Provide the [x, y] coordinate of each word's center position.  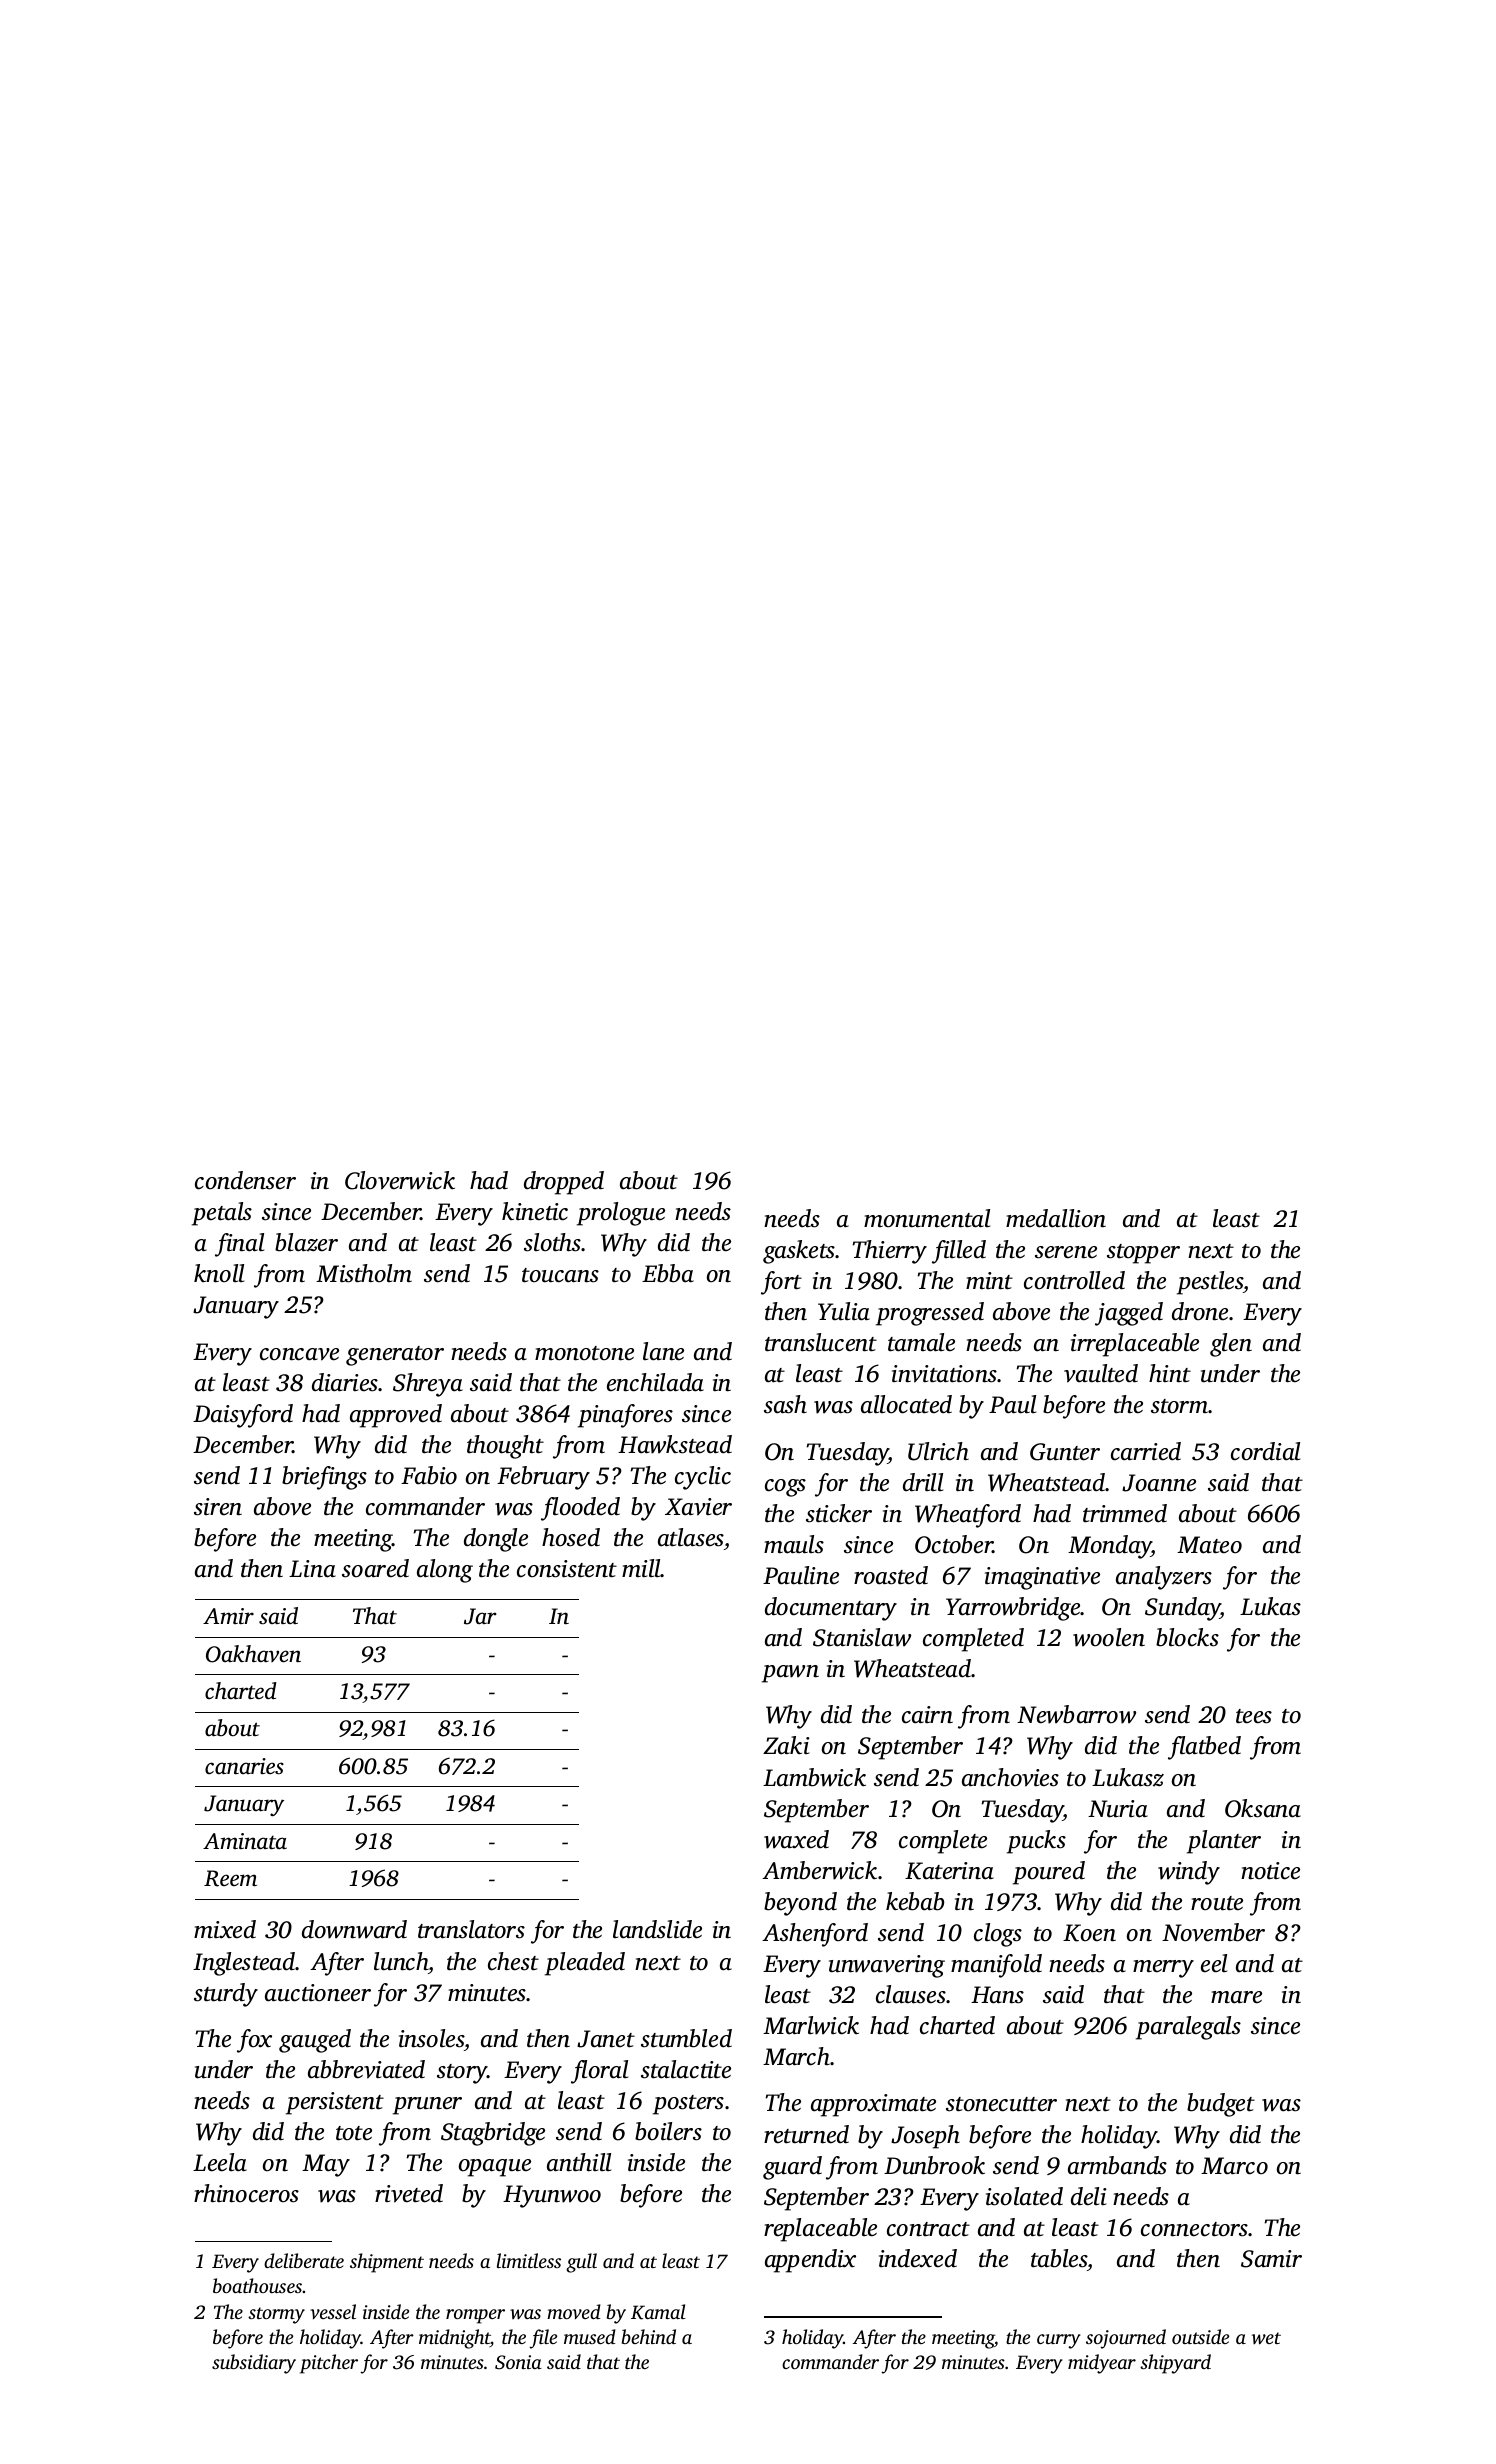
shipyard [1175, 2364]
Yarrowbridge [1013, 1609]
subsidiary [254, 2364]
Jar [480, 1616]
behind [649, 2336]
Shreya [428, 1385]
